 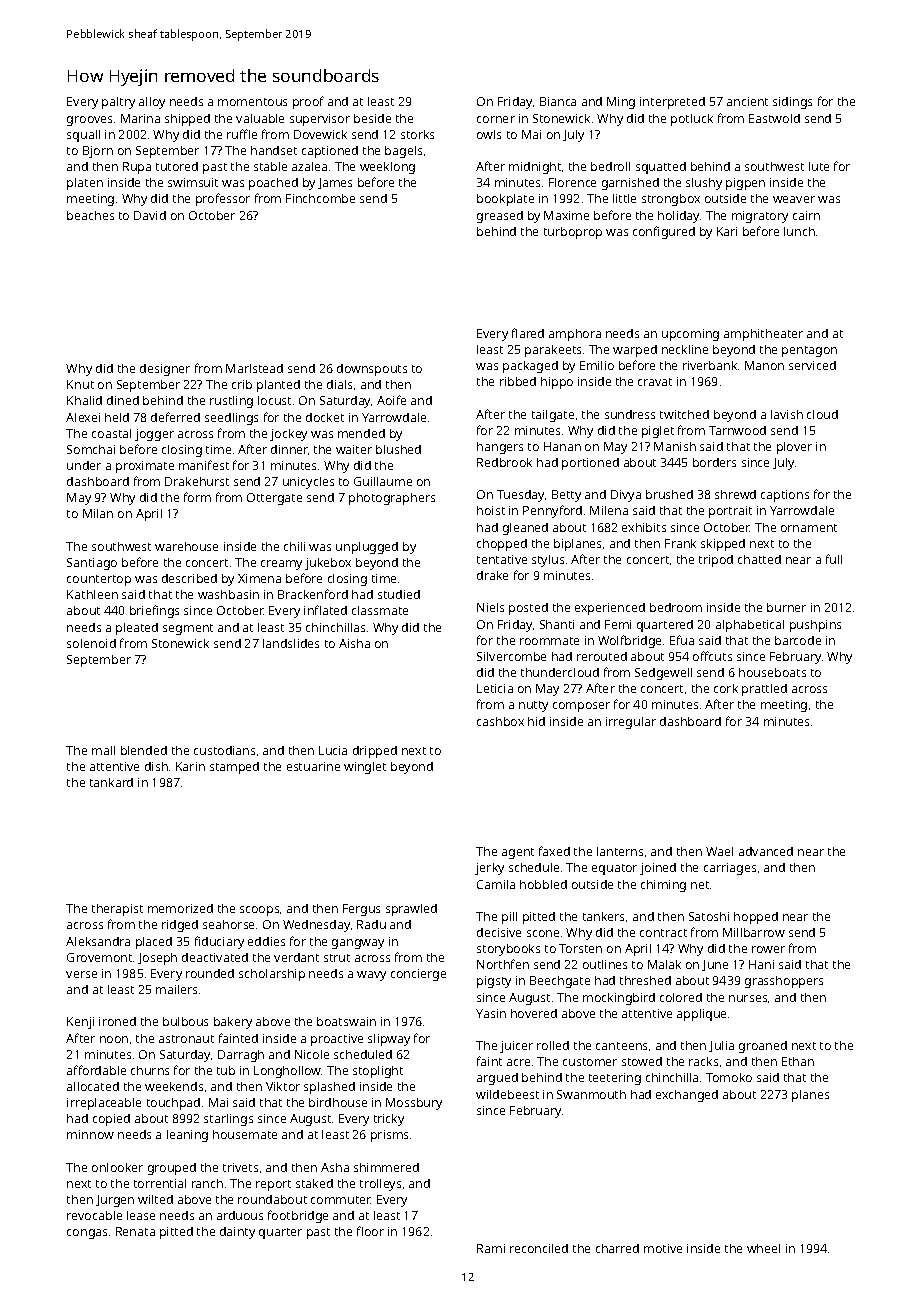 I want to click on Somchai, so click(x=91, y=449).
